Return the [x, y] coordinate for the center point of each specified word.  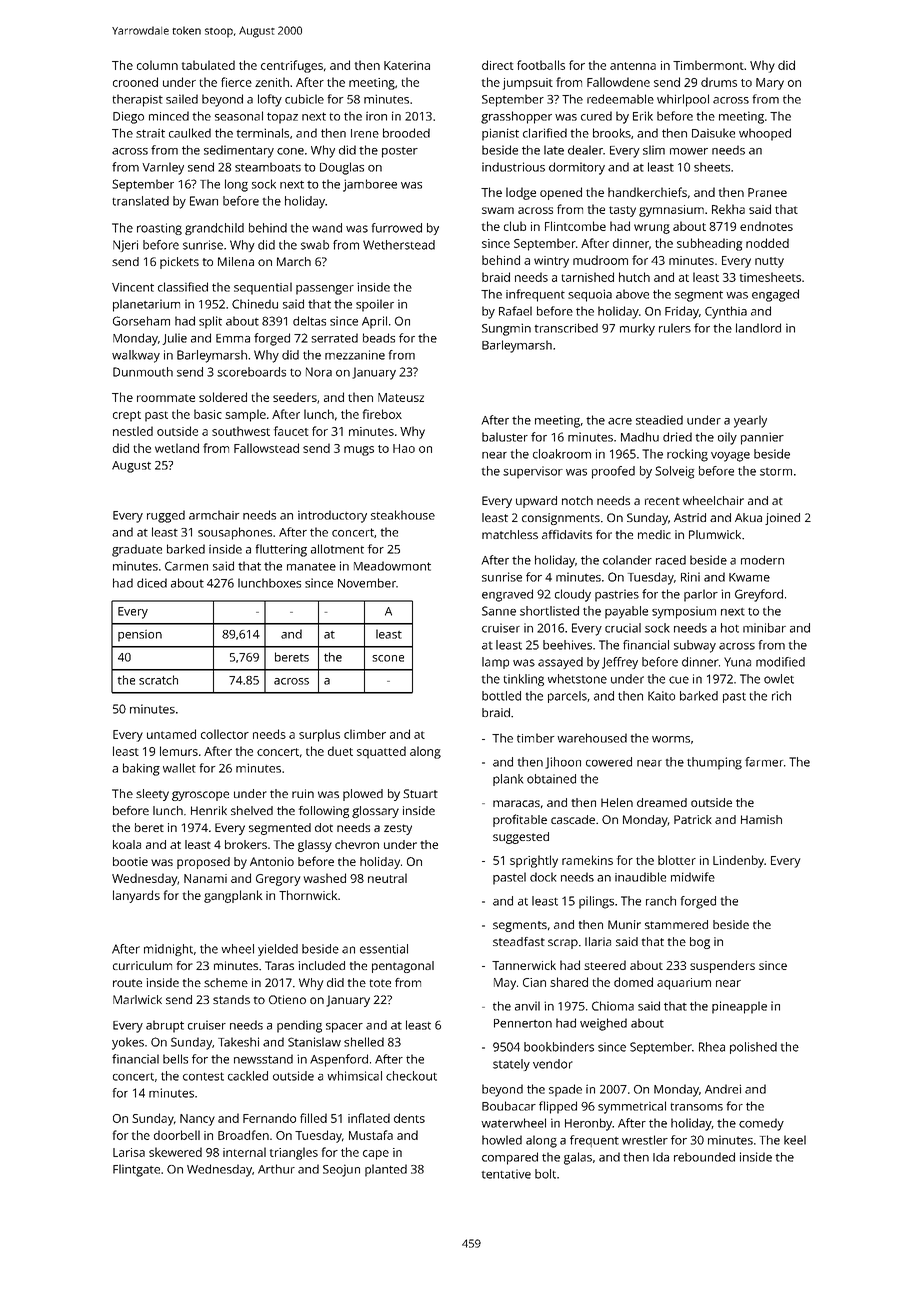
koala [127, 844]
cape [376, 1155]
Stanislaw [314, 1042]
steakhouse [403, 515]
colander [627, 560]
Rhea [712, 1047]
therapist [137, 100]
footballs [541, 65]
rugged [166, 516]
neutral [387, 878]
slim [654, 150]
